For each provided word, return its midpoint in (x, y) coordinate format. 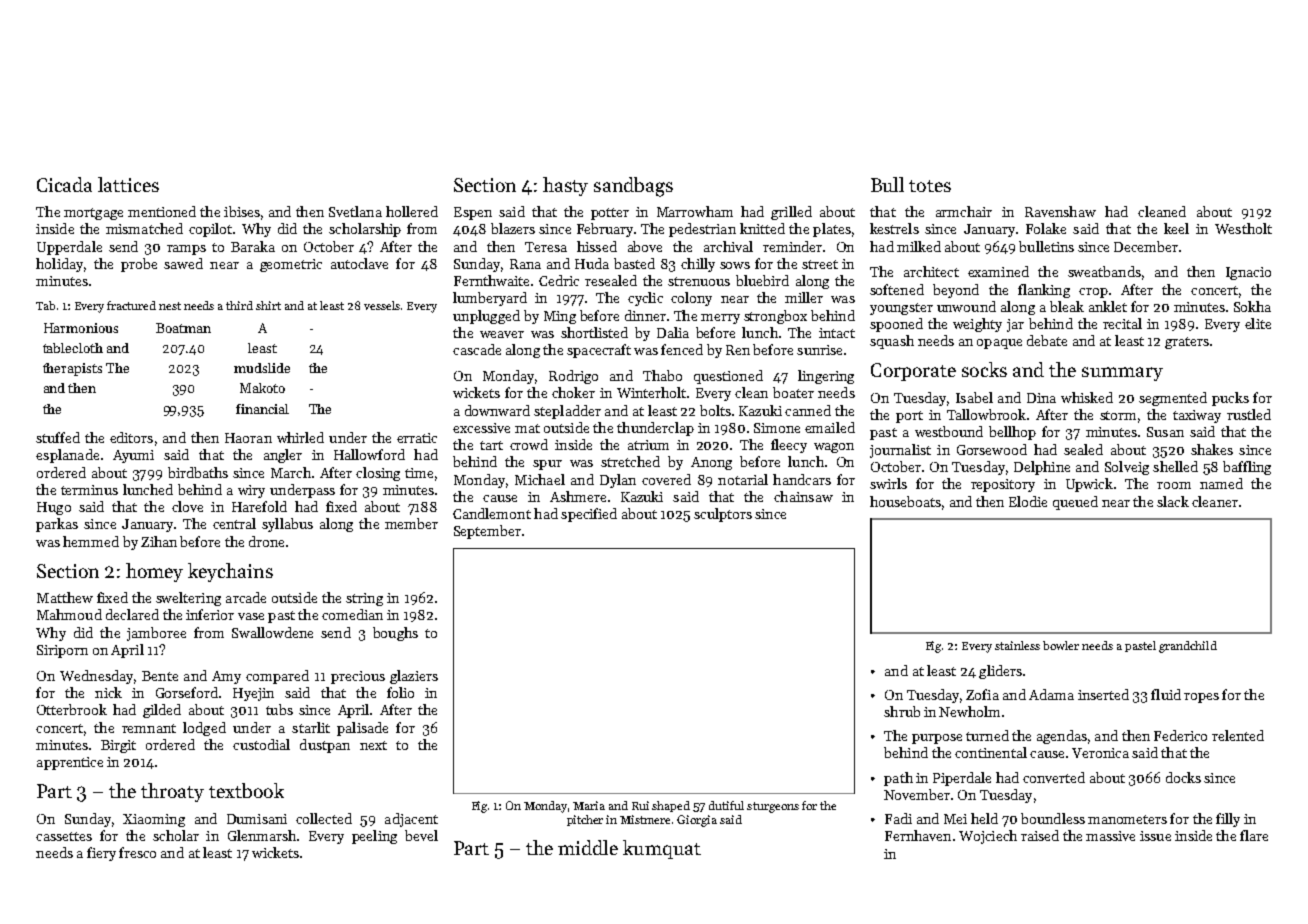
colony (691, 299)
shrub (902, 711)
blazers (513, 228)
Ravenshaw (1060, 211)
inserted (1103, 694)
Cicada (64, 184)
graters (1187, 343)
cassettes (64, 836)
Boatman (183, 328)
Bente (160, 676)
